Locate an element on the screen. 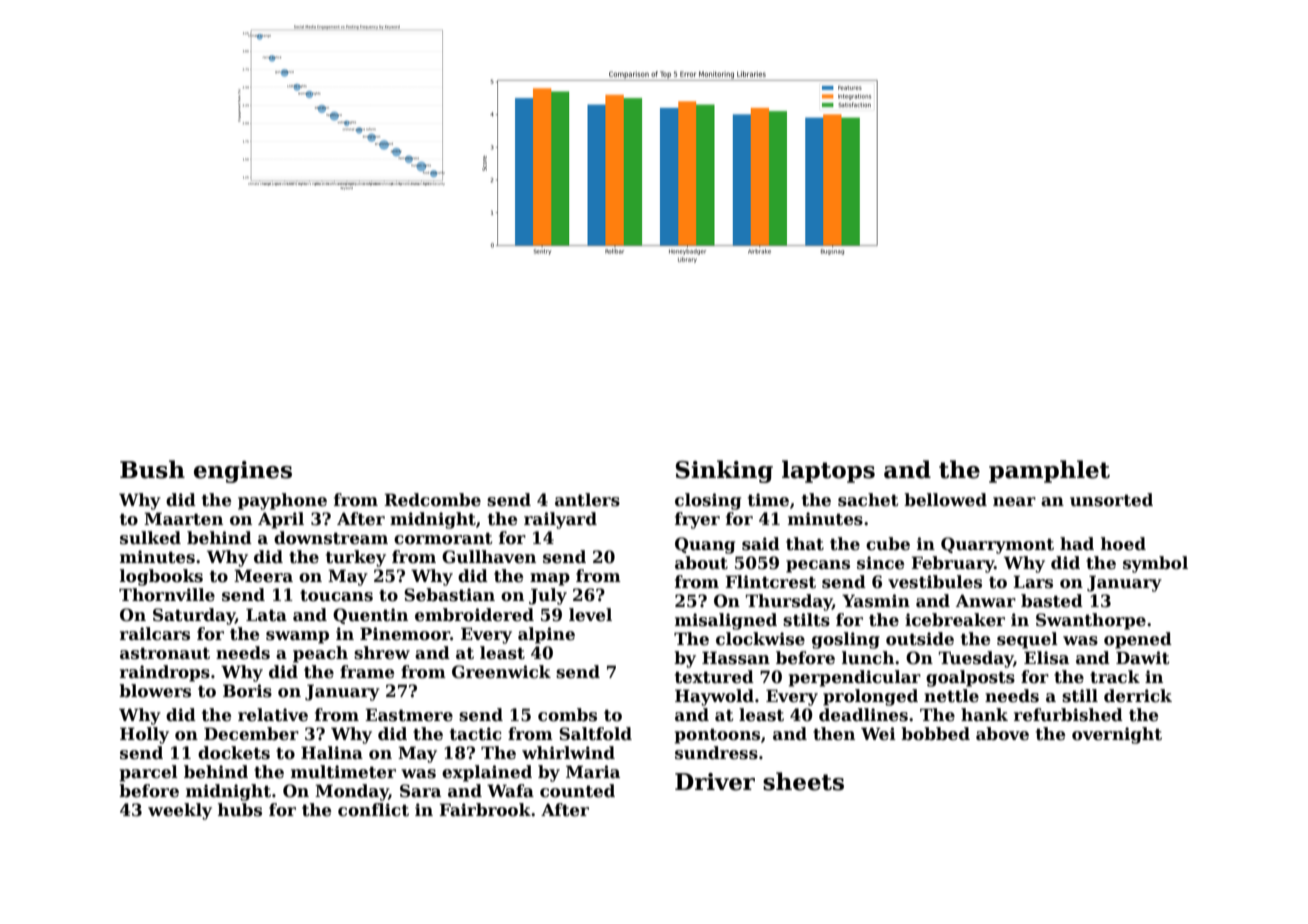  derrick is located at coordinates (1138, 696).
